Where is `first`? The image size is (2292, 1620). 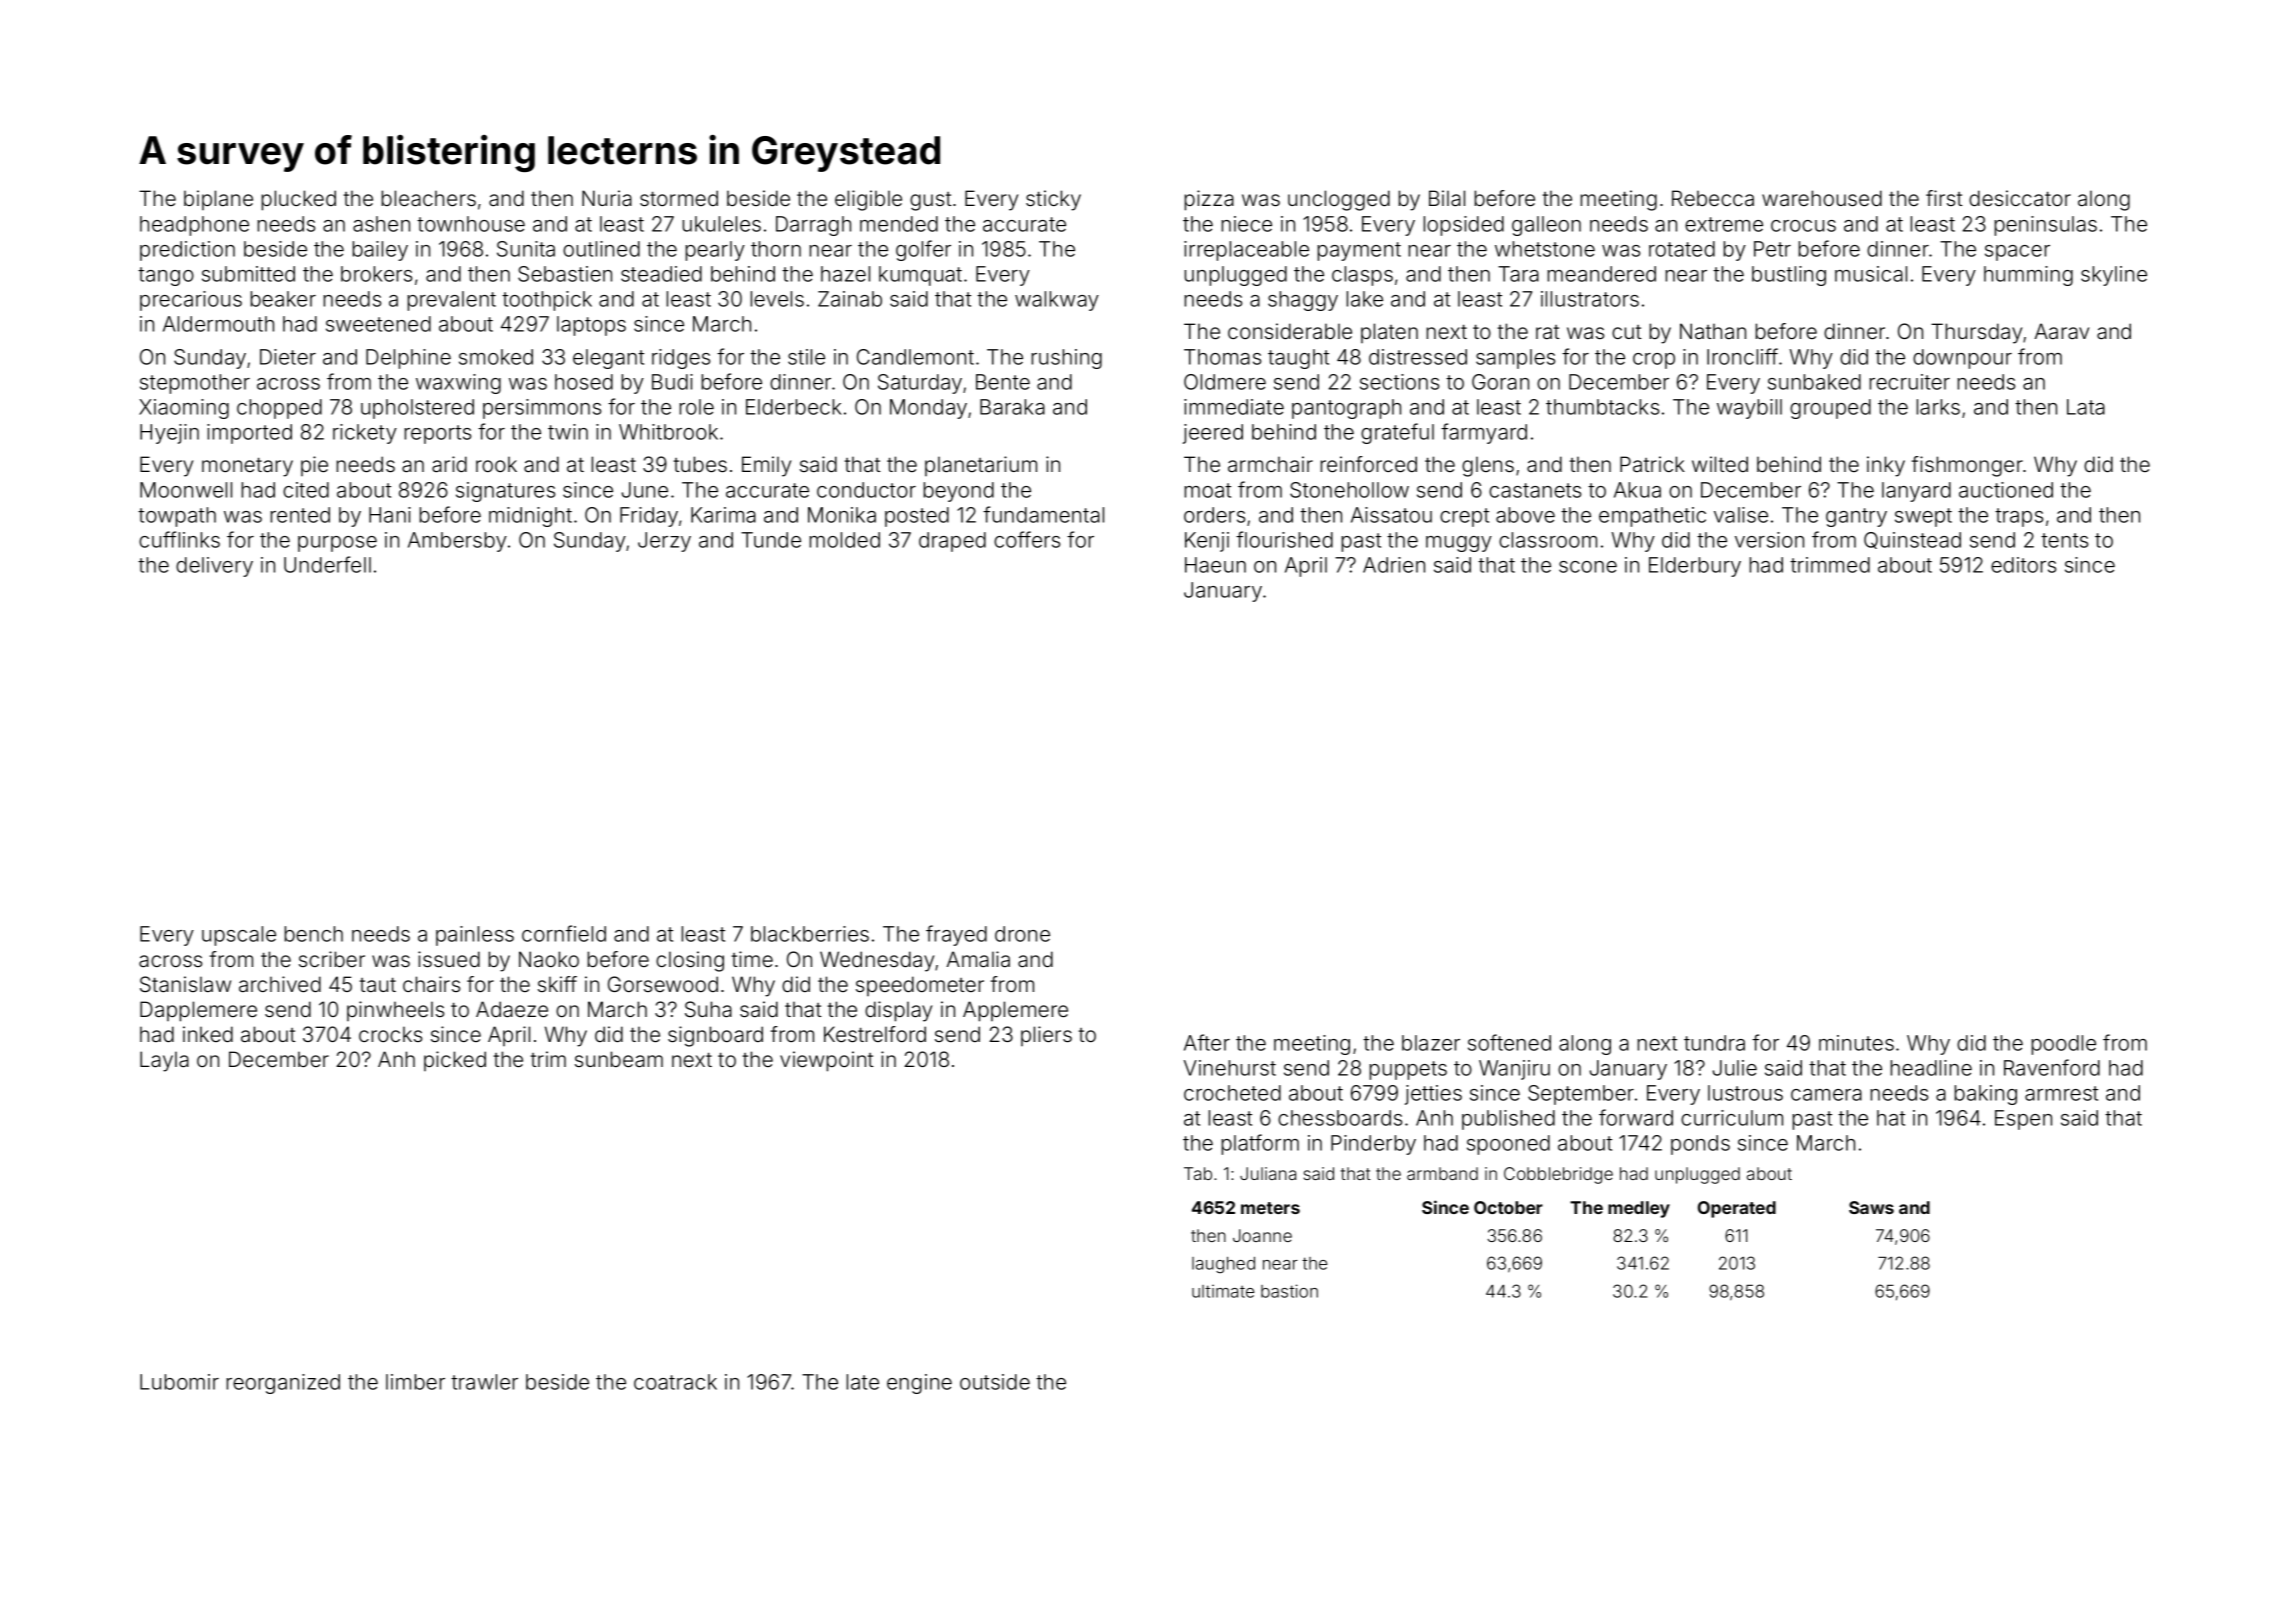 first is located at coordinates (1944, 198).
